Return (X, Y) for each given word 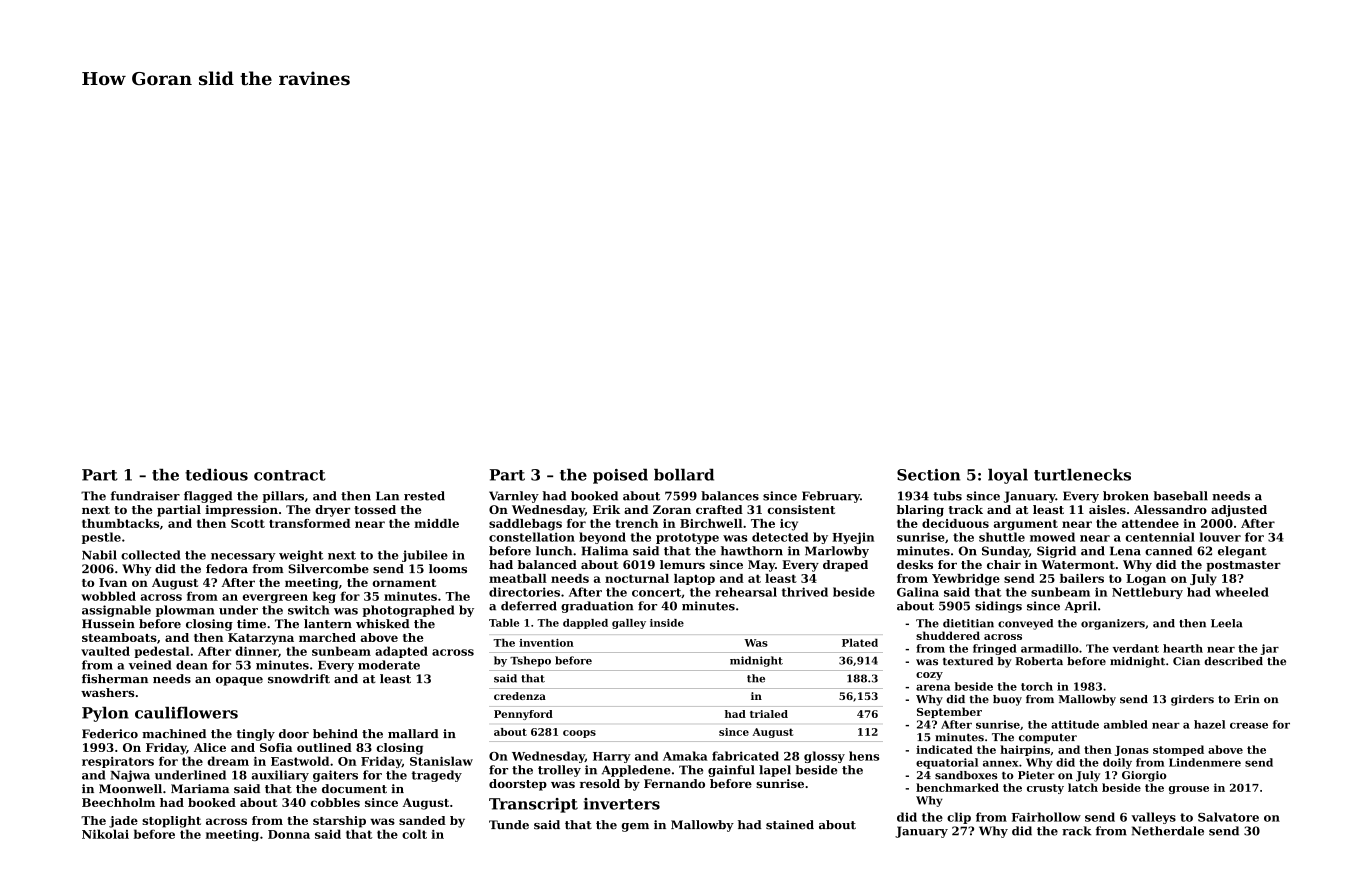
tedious (216, 475)
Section (928, 475)
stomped (1178, 750)
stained (790, 825)
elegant (1242, 552)
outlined (324, 747)
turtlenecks (1082, 475)
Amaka (685, 756)
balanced (547, 564)
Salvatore (1228, 817)
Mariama (200, 789)
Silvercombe (328, 569)
